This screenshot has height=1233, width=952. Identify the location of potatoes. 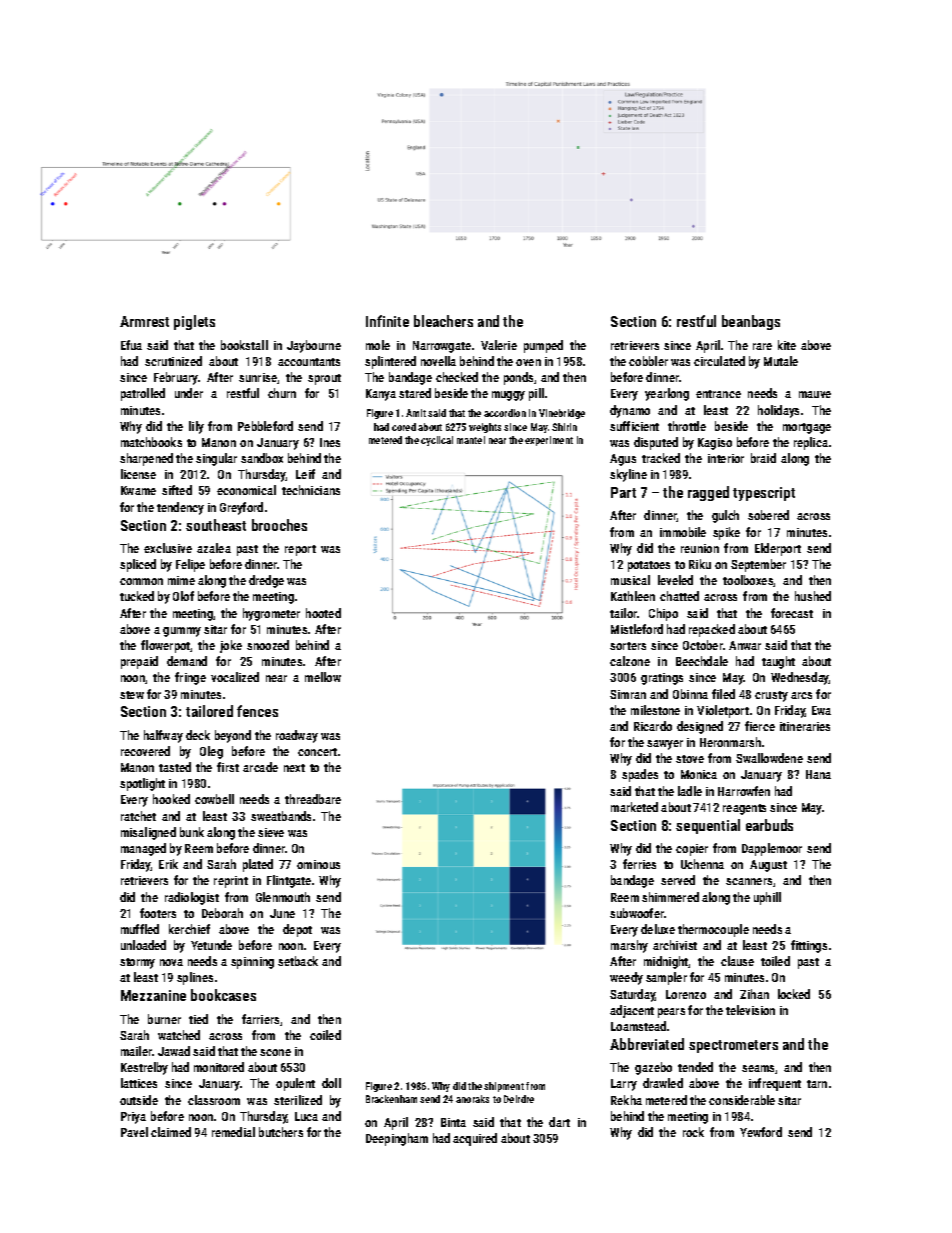
(649, 566).
